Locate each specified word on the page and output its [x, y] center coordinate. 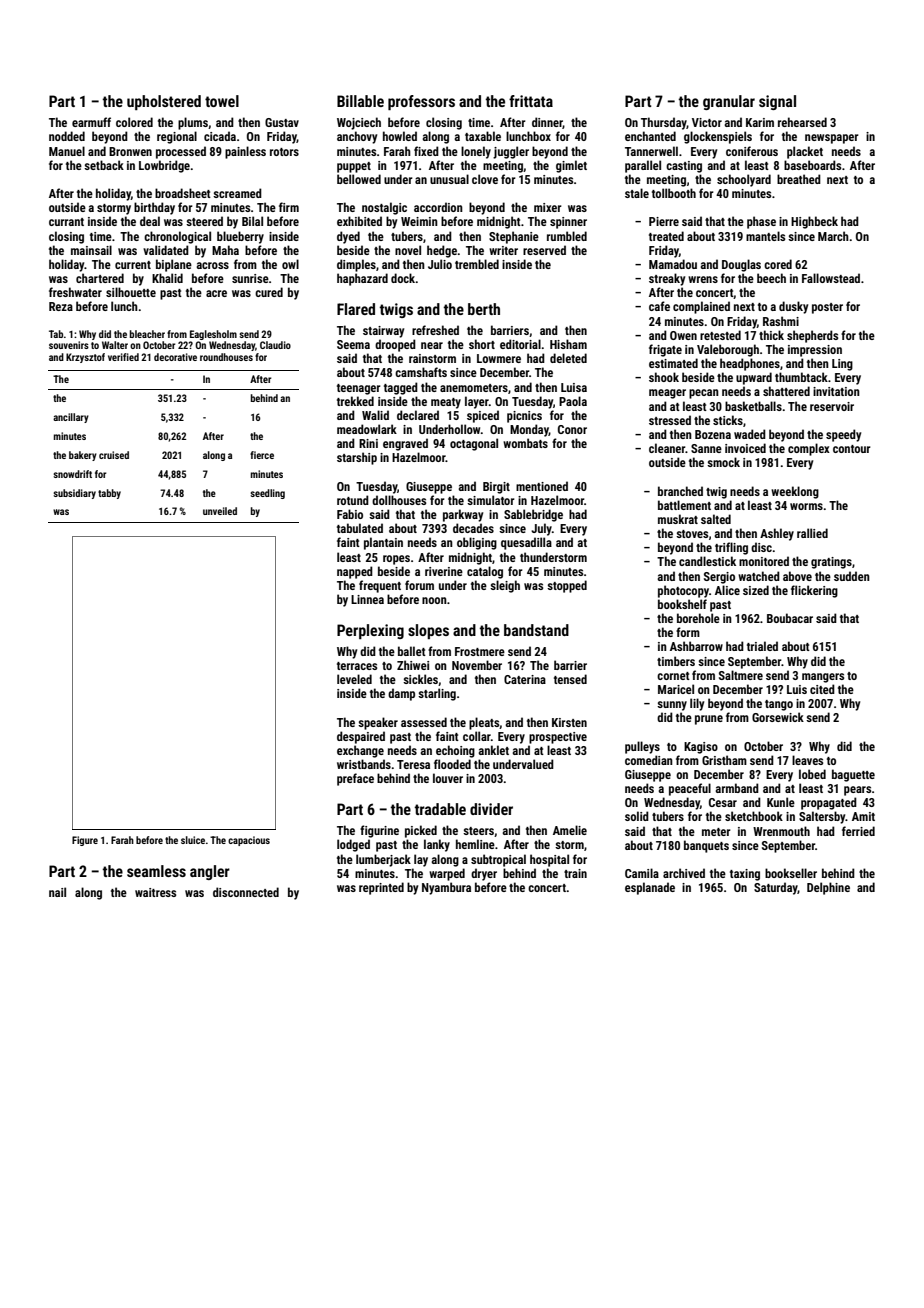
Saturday [776, 888]
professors [421, 102]
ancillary [71, 418]
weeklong [795, 492]
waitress [155, 892]
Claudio [275, 345]
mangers [823, 678]
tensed [570, 679]
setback [104, 165]
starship [357, 458]
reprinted [381, 888]
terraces [357, 666]
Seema [353, 344]
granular [729, 102]
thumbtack [801, 377]
